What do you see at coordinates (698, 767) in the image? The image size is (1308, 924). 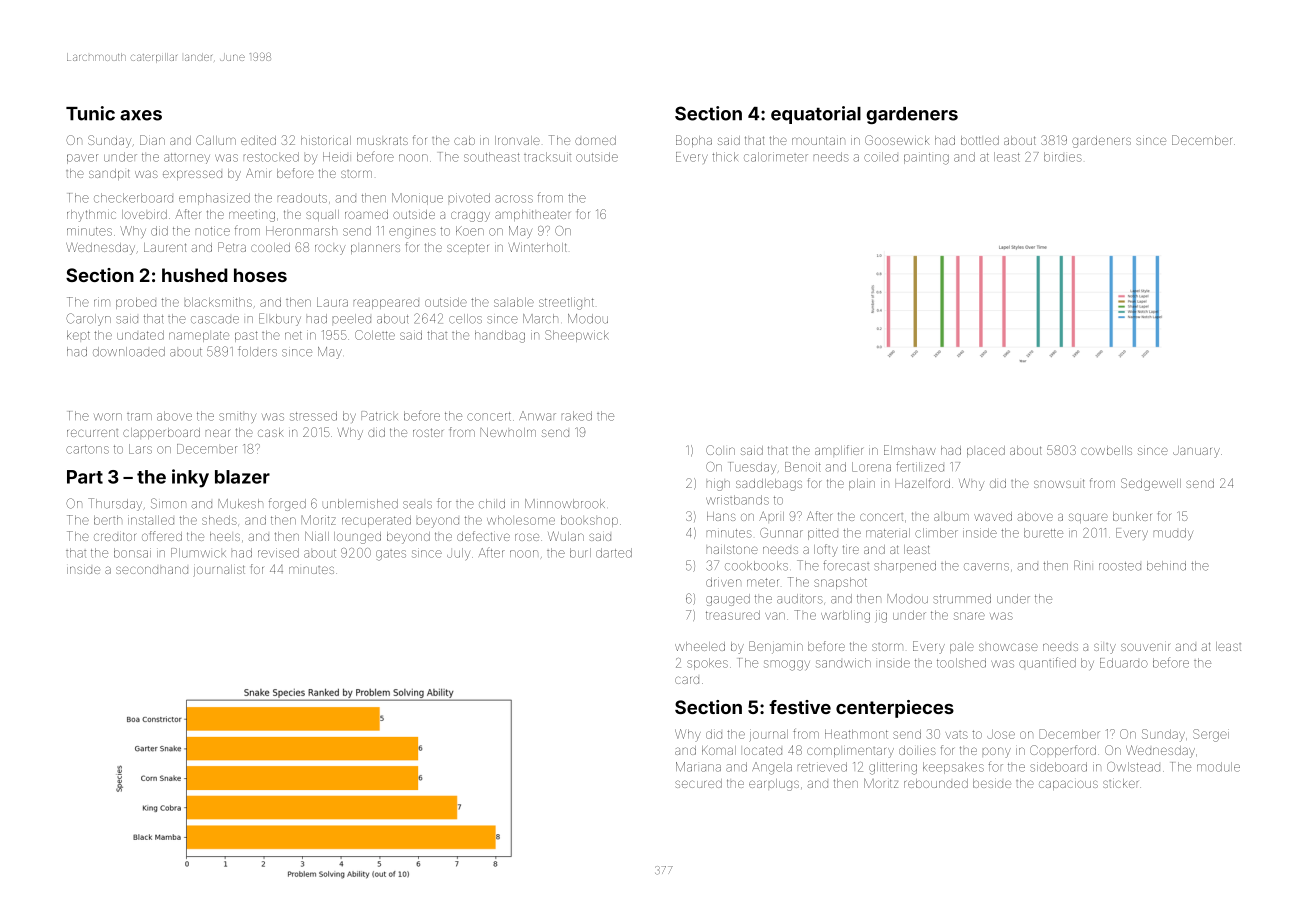 I see `Mariana` at bounding box center [698, 767].
